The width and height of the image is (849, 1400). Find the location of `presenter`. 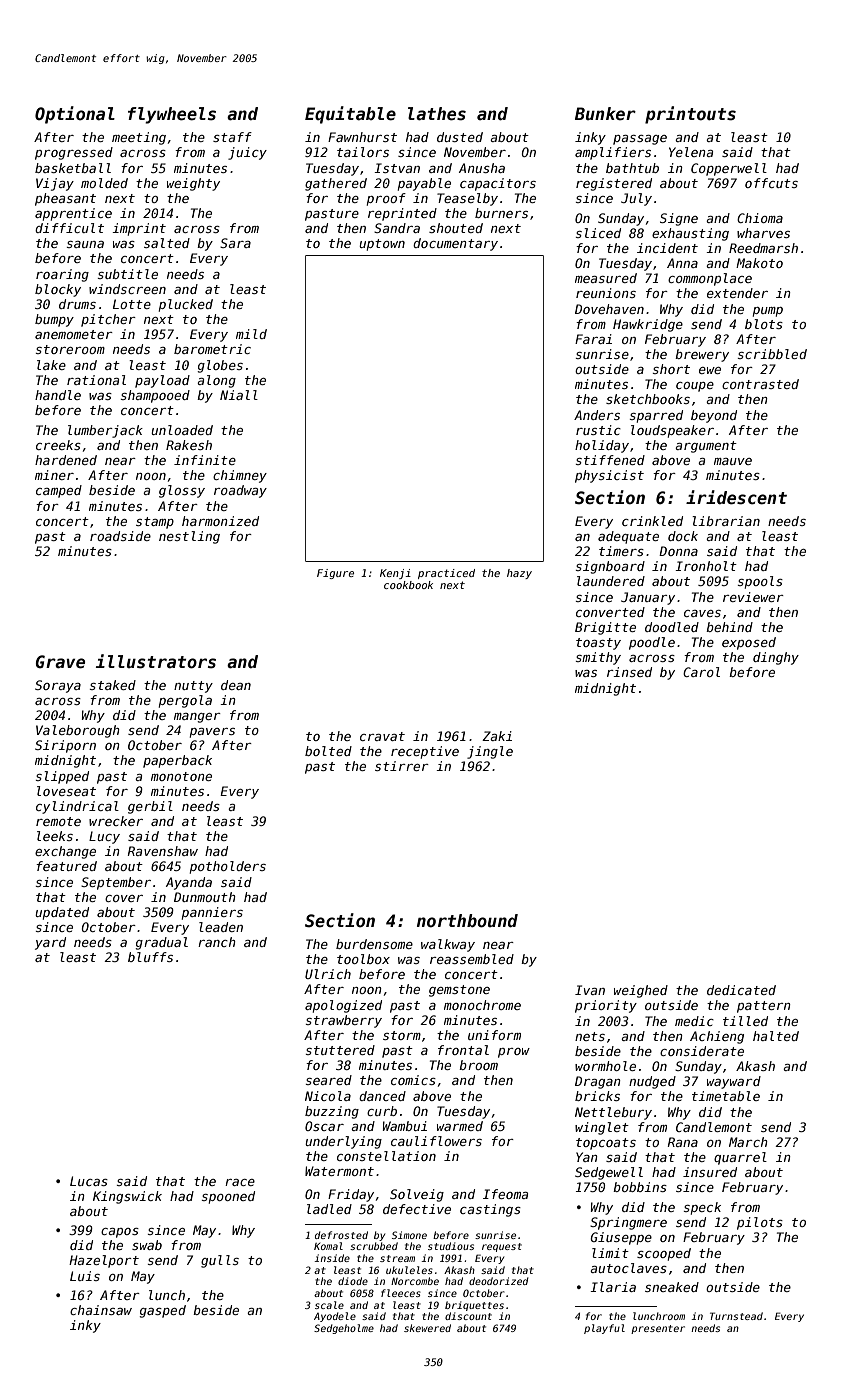

presenter is located at coordinates (658, 1329).
